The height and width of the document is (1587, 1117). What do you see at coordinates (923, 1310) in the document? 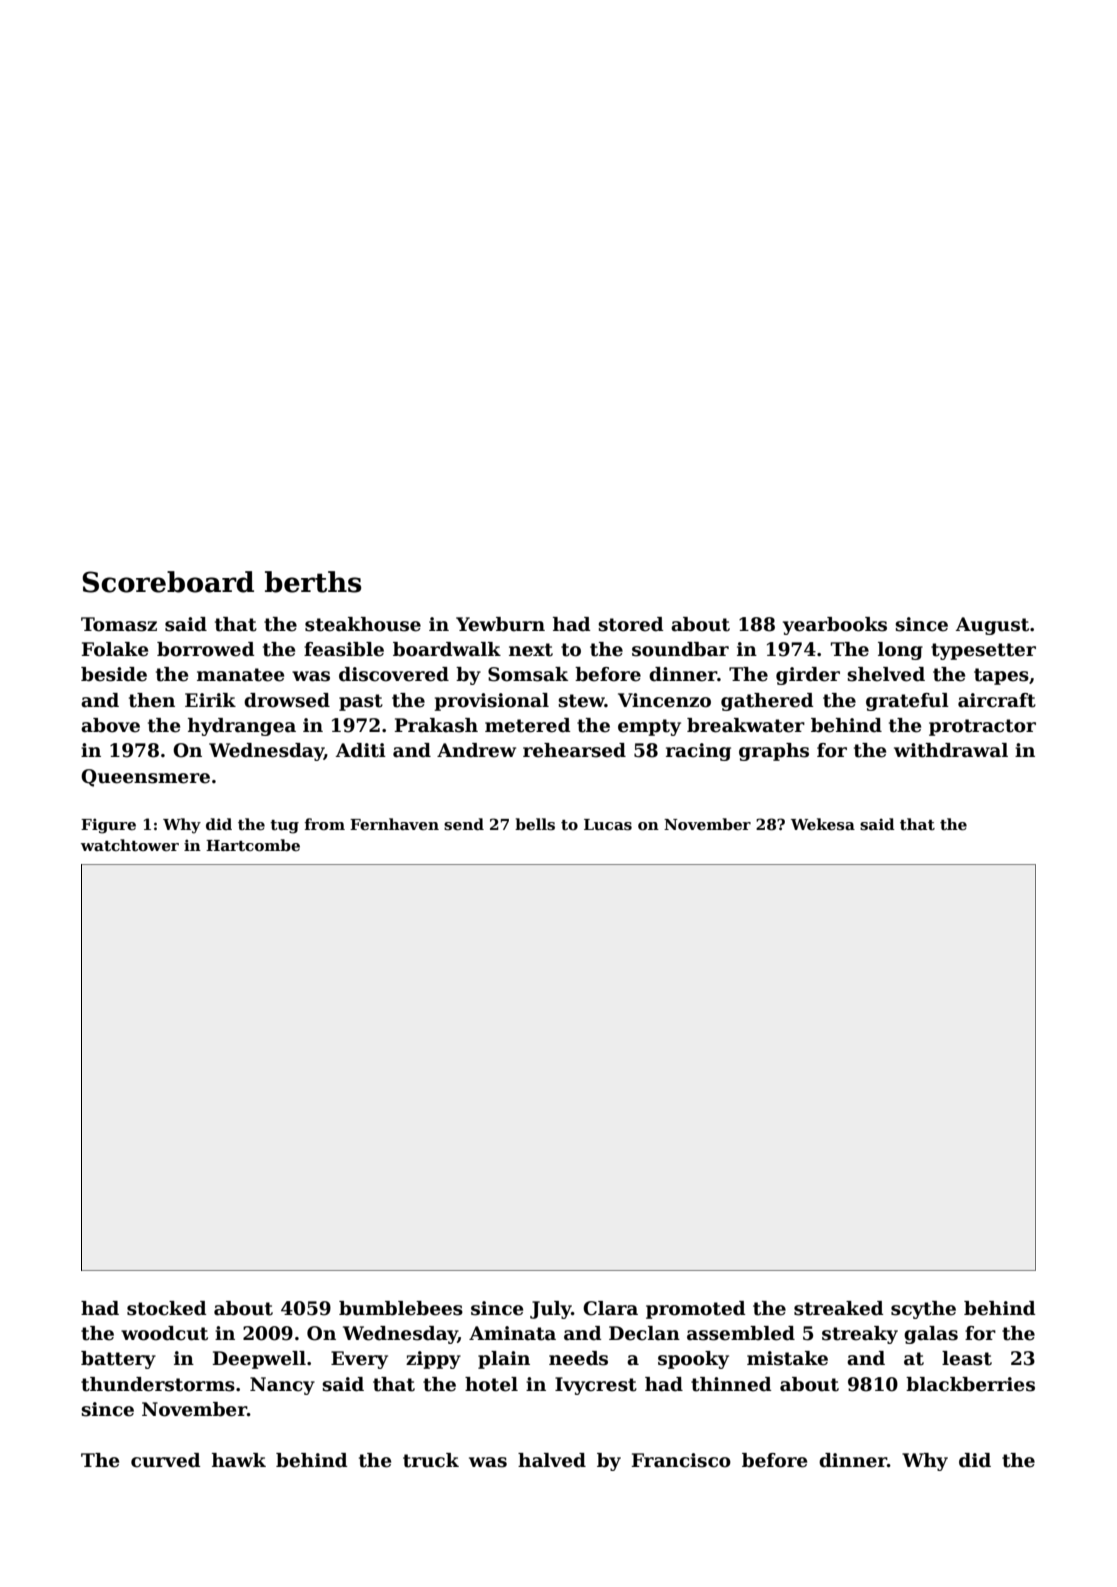
I see `scythe` at bounding box center [923, 1310].
